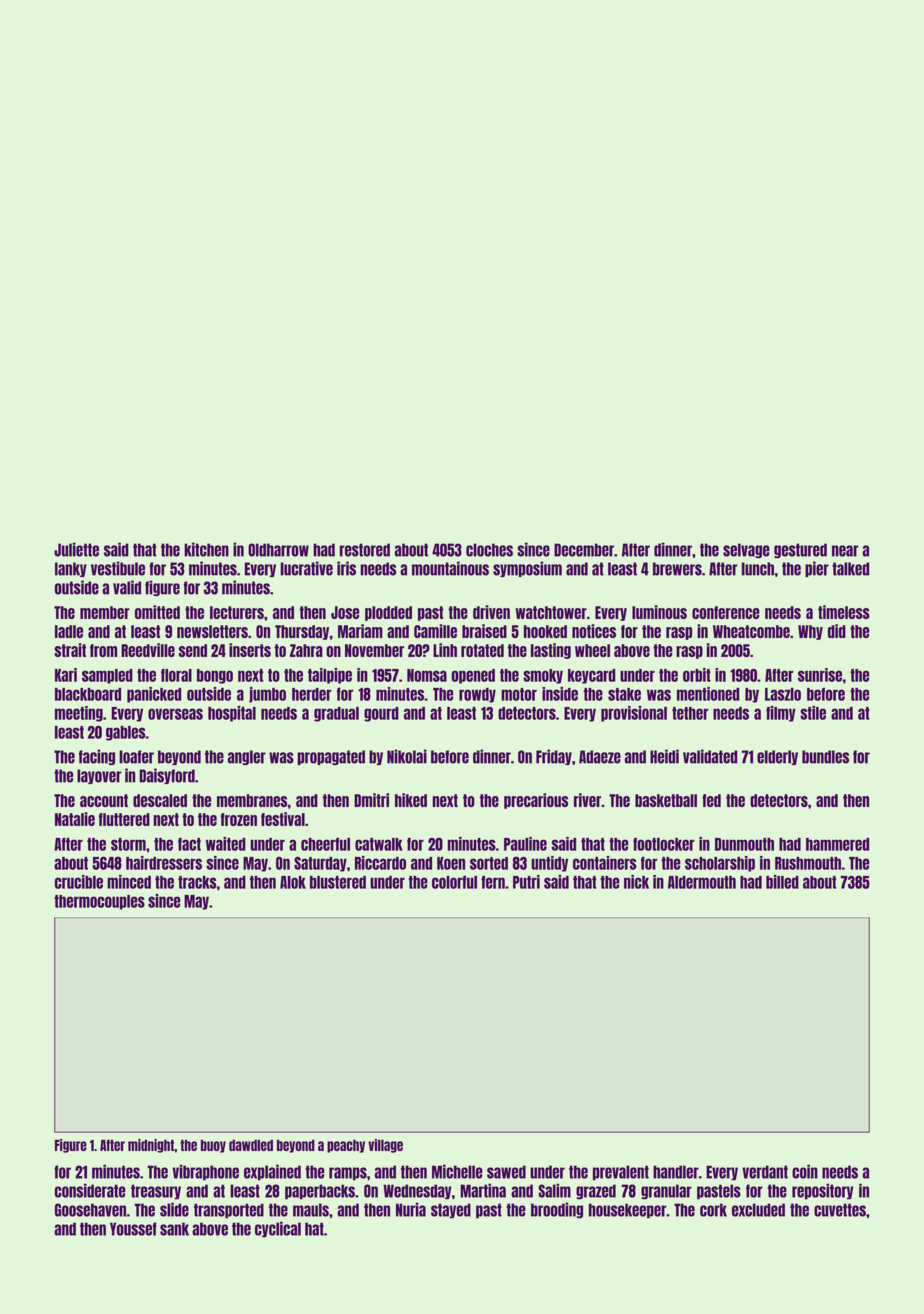  Describe the element at coordinates (99, 902) in the screenshot. I see `thermocouples` at that location.
